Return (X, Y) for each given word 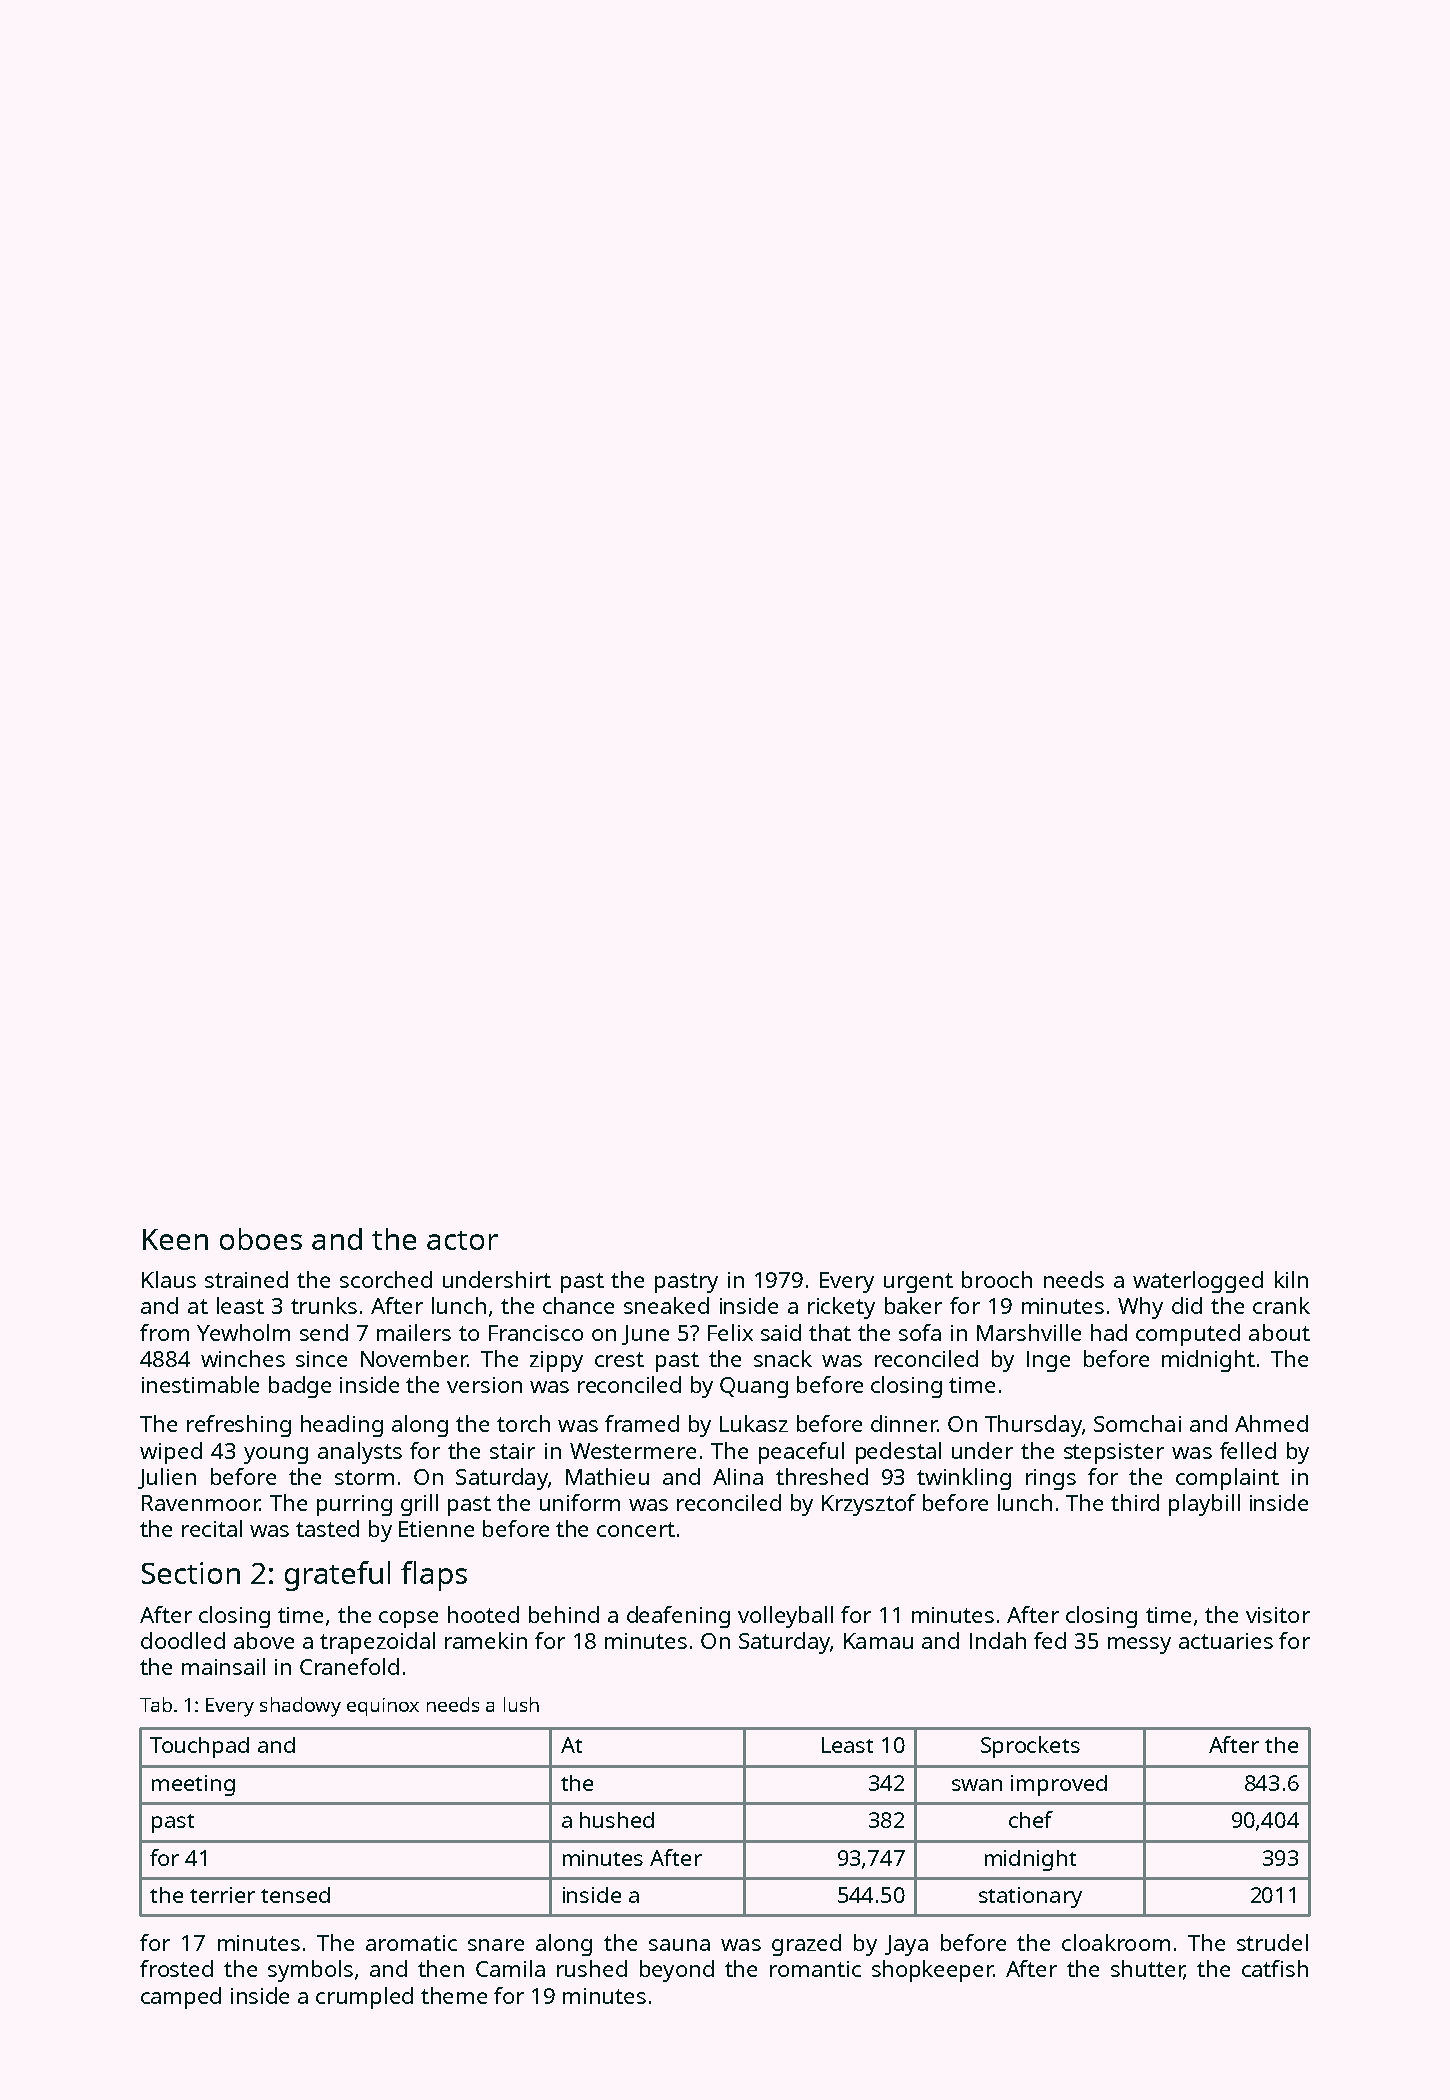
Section (191, 1573)
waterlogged (1198, 1282)
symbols (310, 1971)
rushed (592, 1968)
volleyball (785, 1617)
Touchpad (199, 1747)
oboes (261, 1239)
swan (977, 1785)
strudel (1272, 1942)
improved (1059, 1785)
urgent (918, 1283)
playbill (1204, 1505)
